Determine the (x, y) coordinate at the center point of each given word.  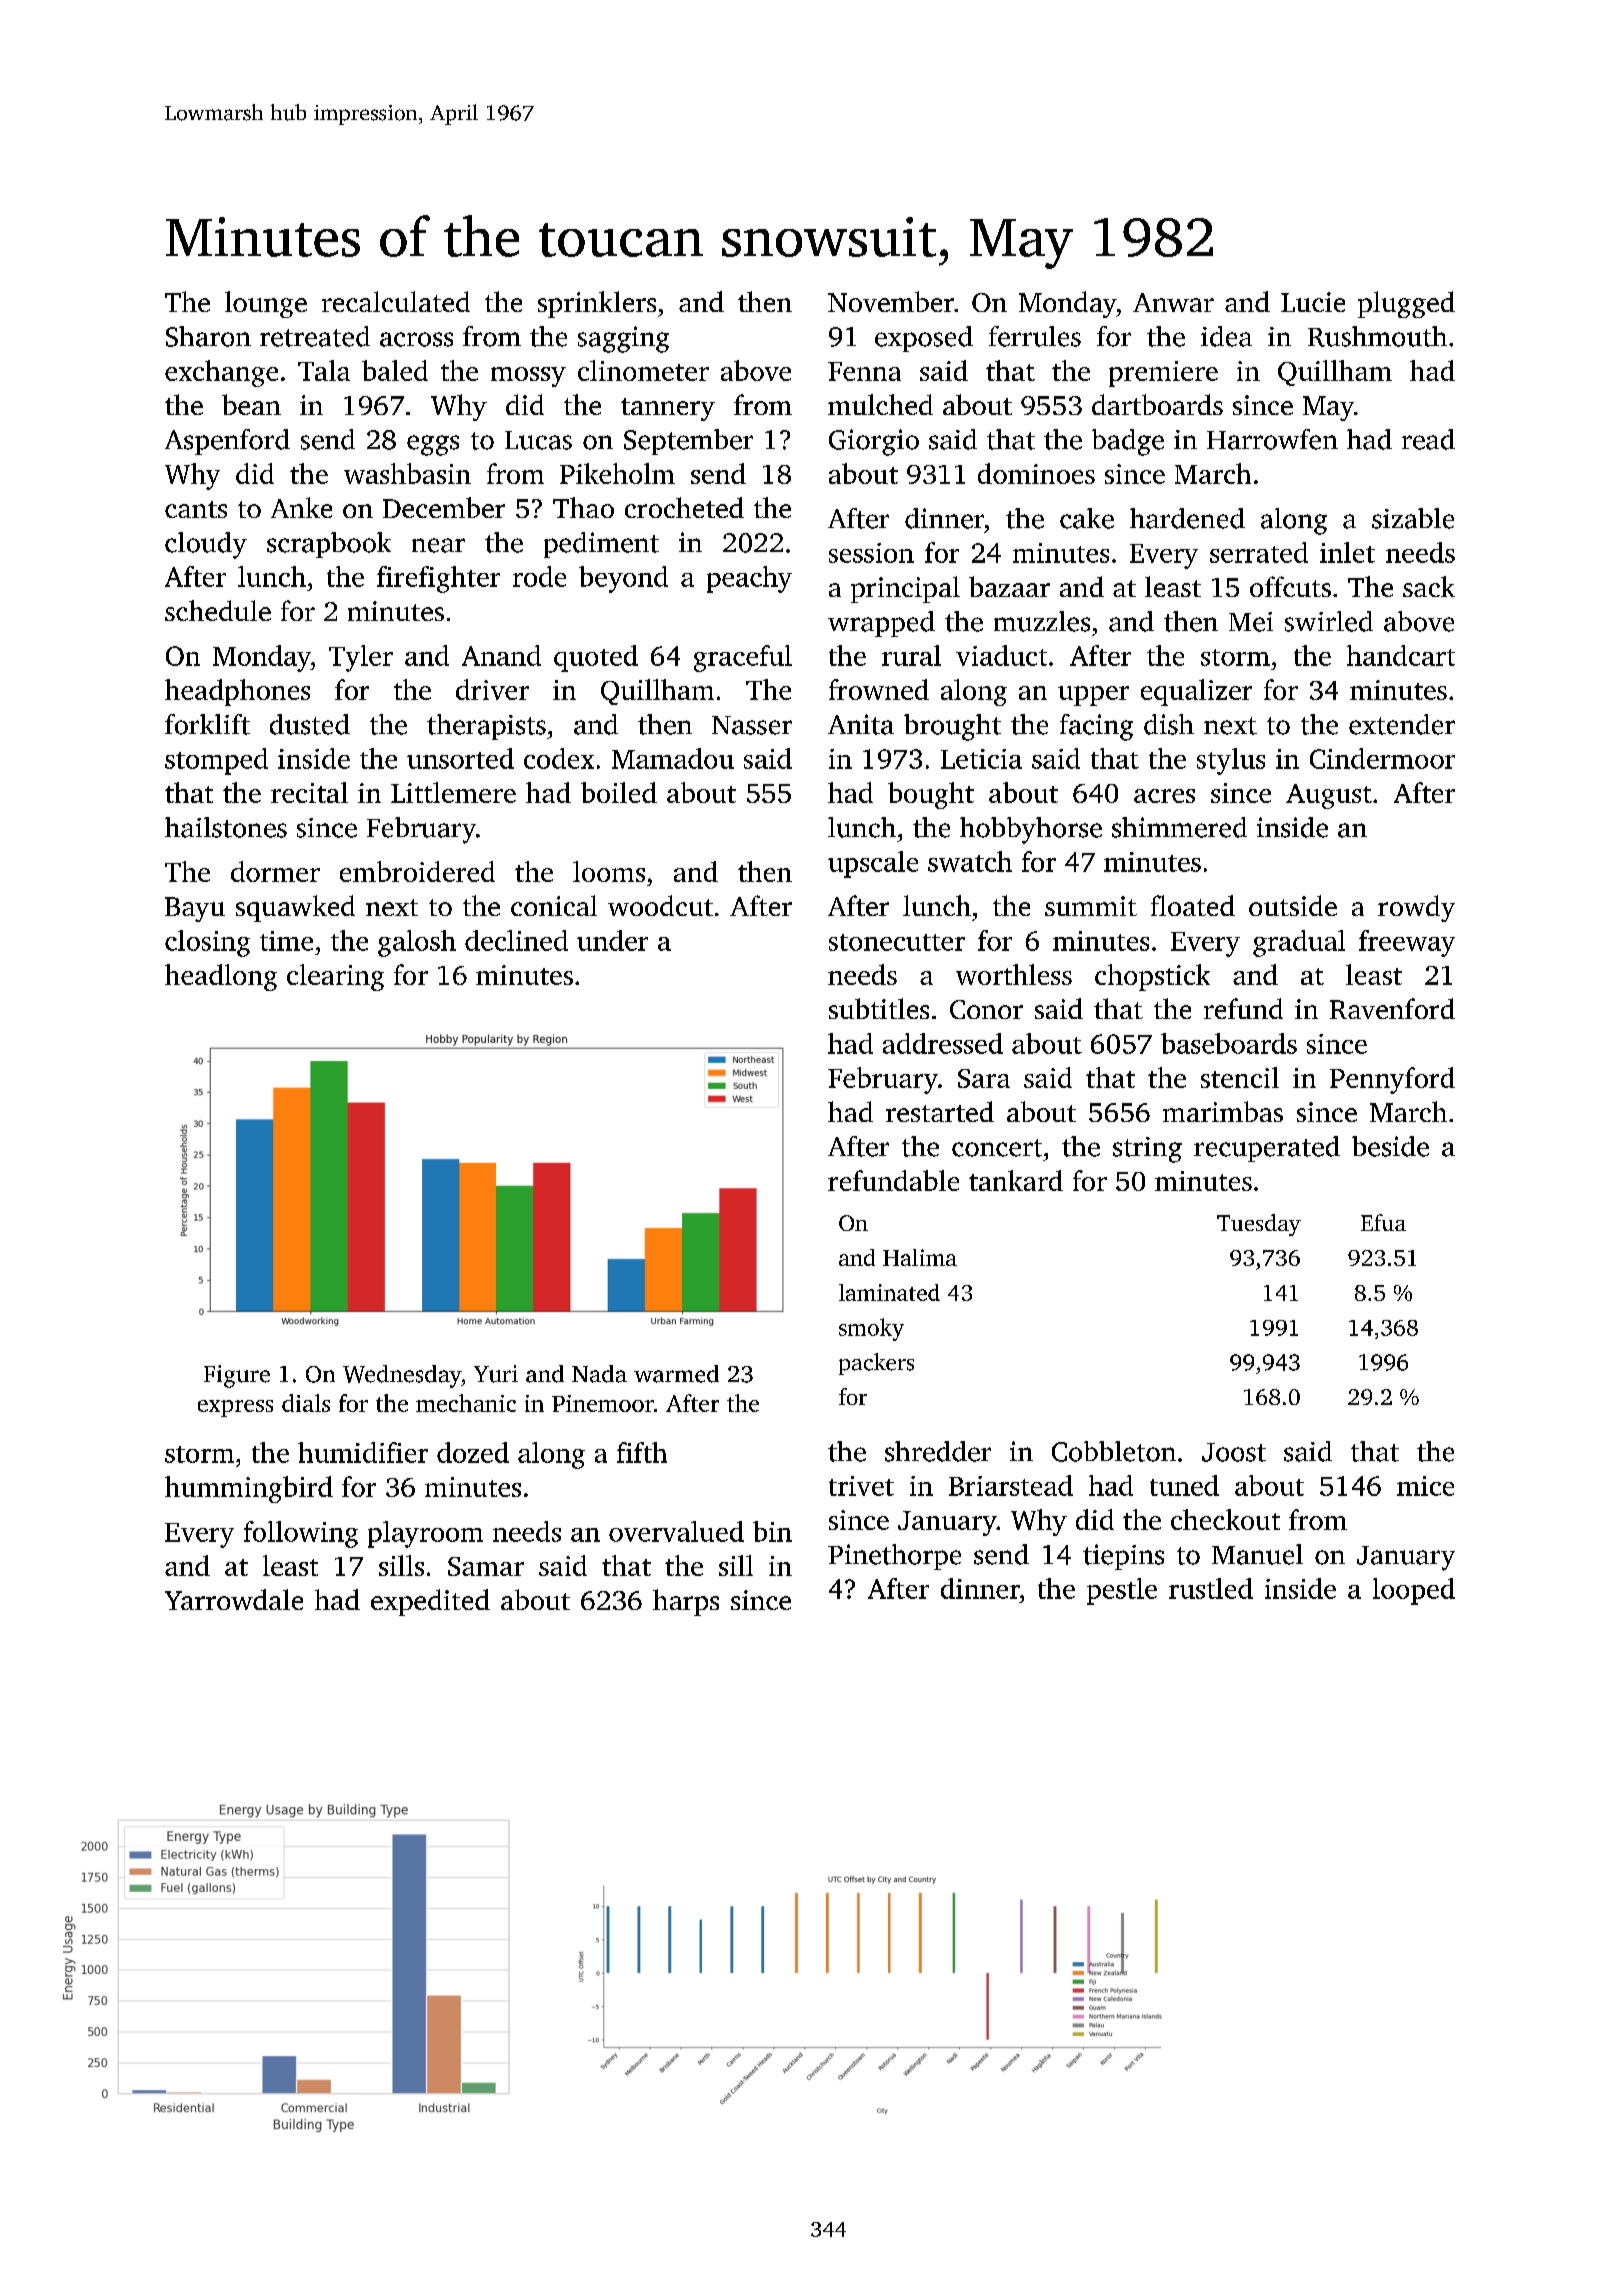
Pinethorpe (894, 1557)
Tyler (361, 658)
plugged (1406, 304)
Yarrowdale (234, 1599)
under (612, 940)
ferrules (1035, 336)
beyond (623, 579)
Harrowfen (1272, 439)
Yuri (496, 1374)
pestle (1122, 1591)
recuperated (1267, 1149)
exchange (221, 373)
